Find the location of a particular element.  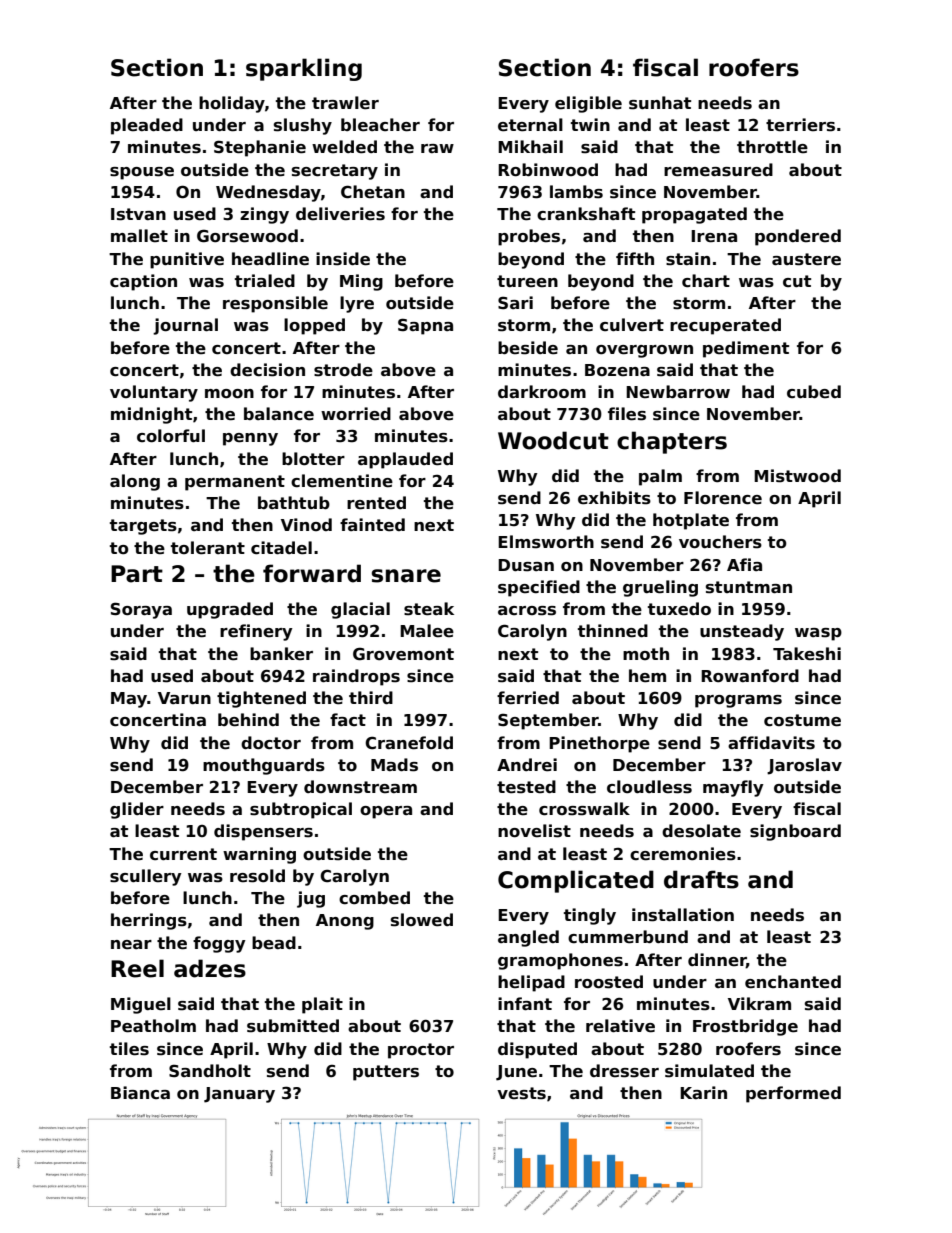

along is located at coordinates (135, 482).
